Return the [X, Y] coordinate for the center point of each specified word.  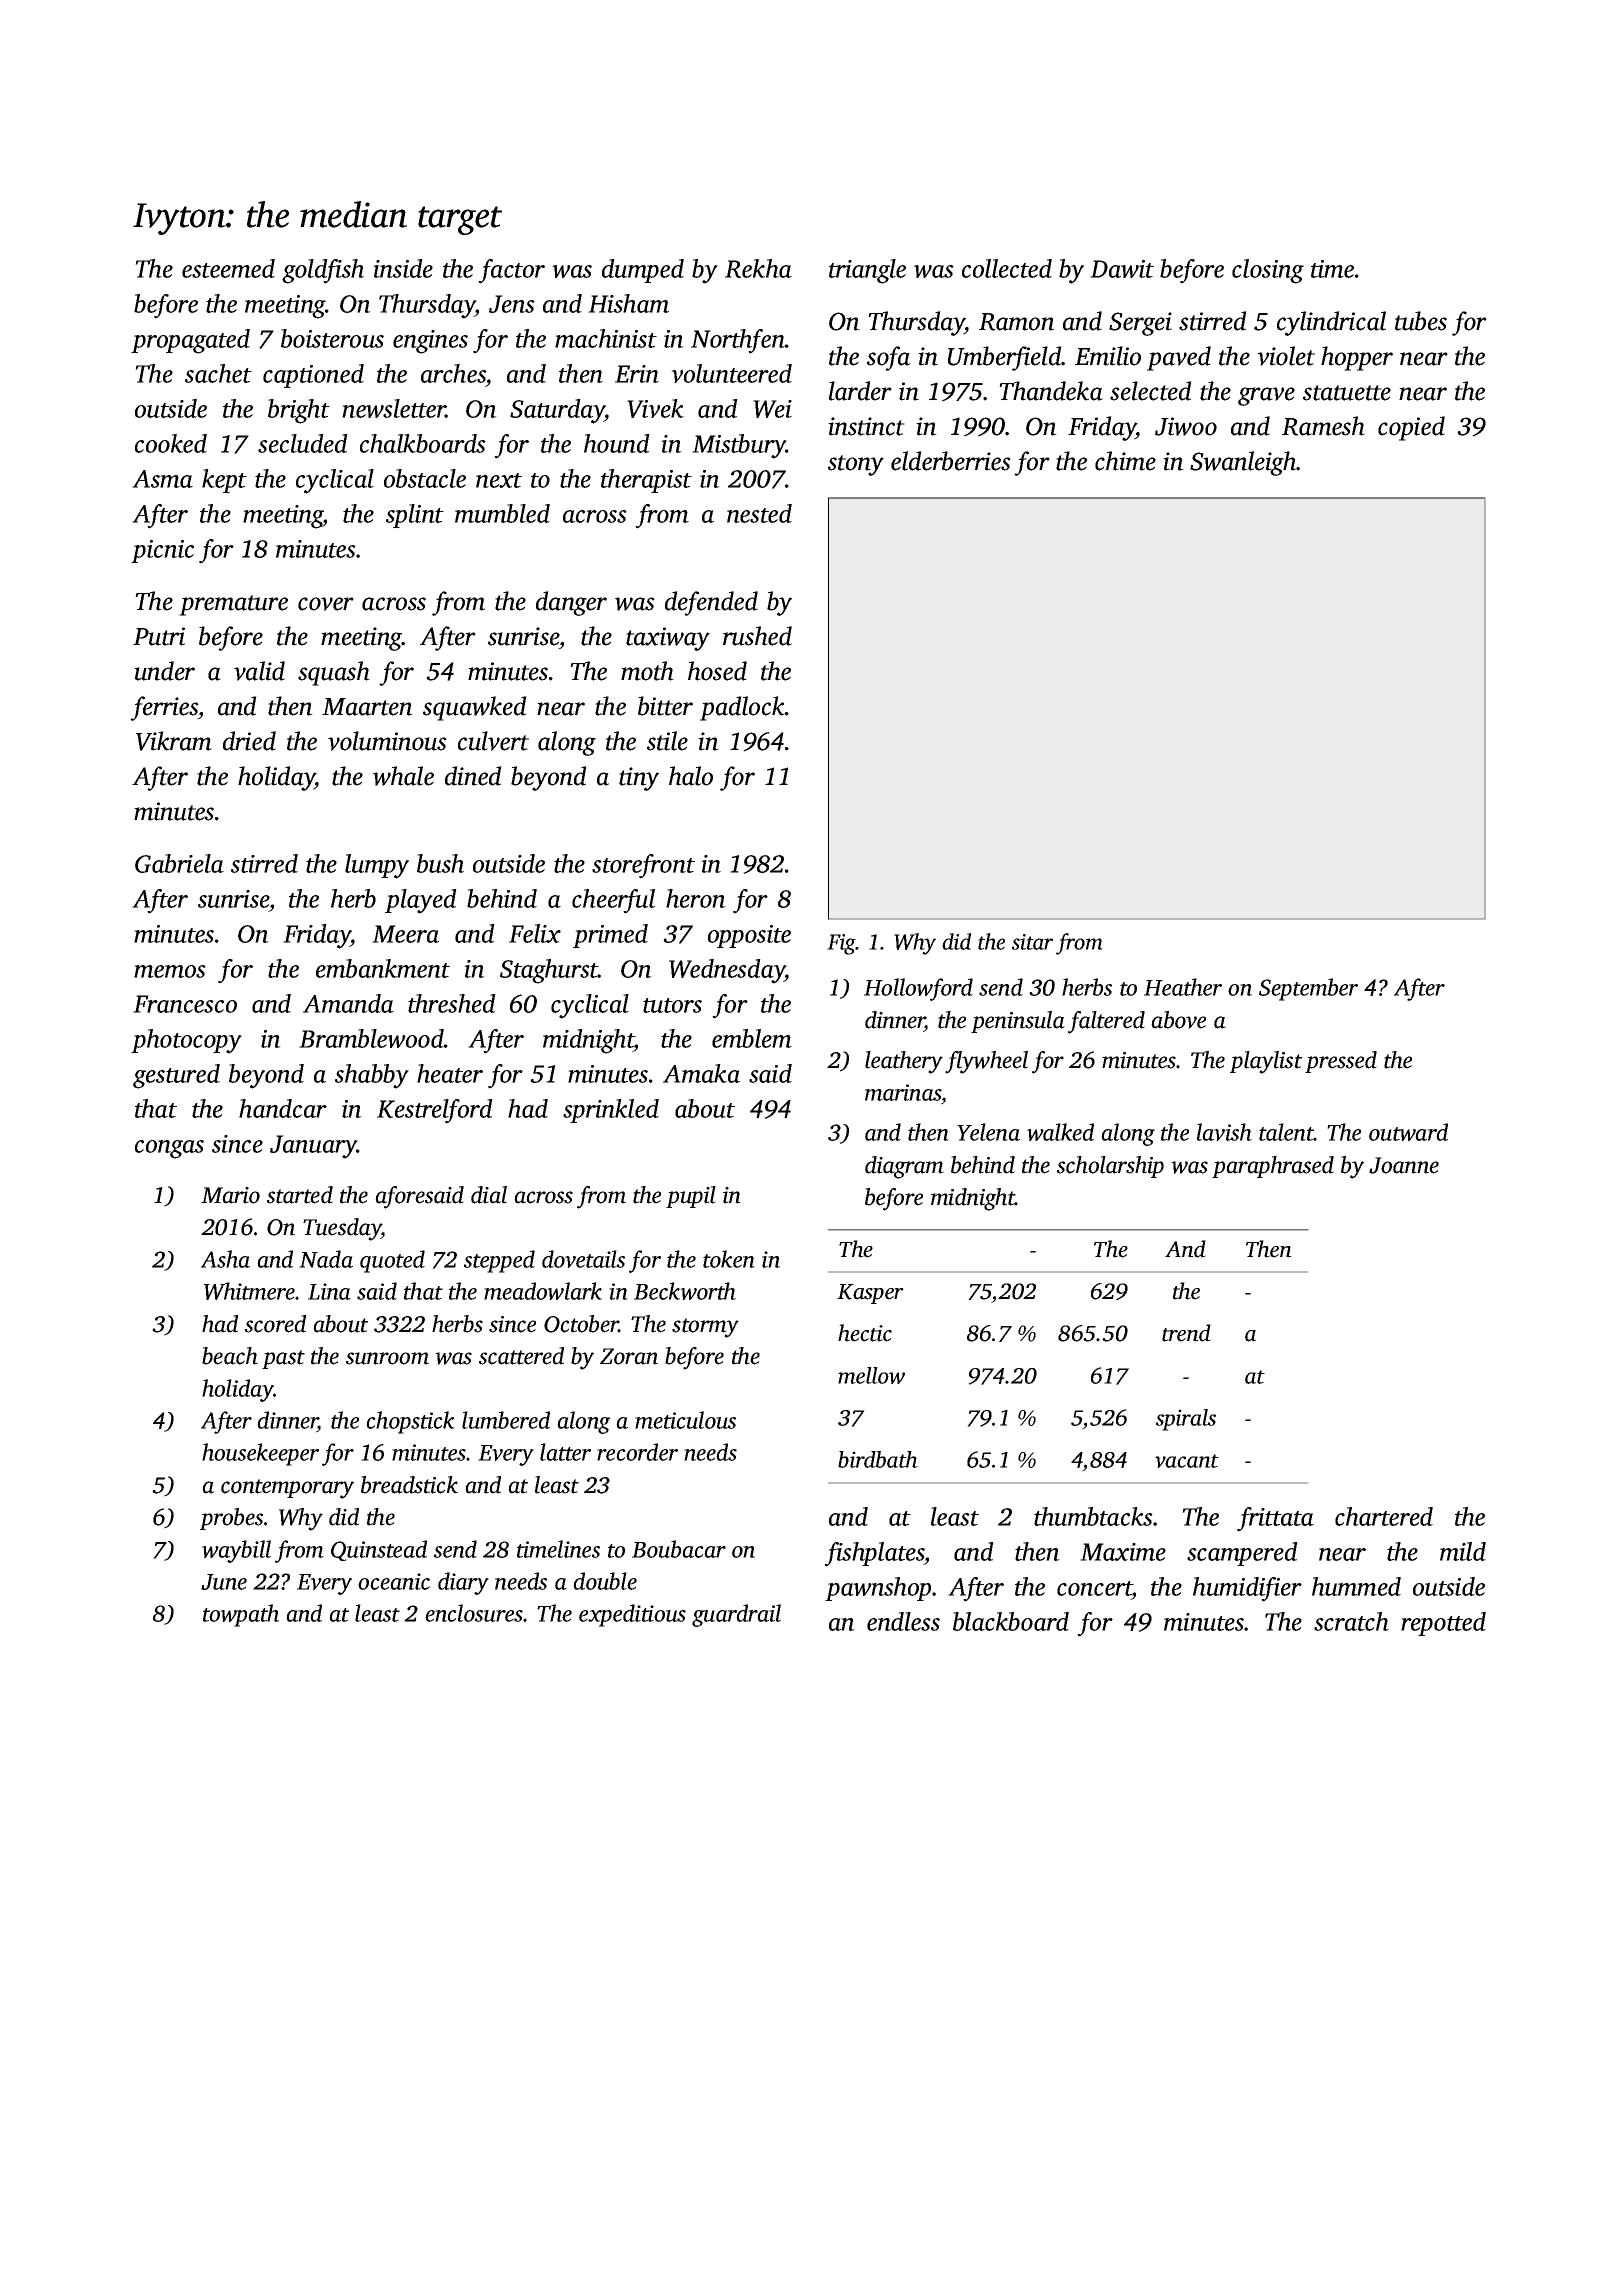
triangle [867, 271]
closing [1268, 271]
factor [511, 271]
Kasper [870, 1294]
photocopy [186, 1041]
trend [1186, 1333]
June [224, 1582]
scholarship [1110, 1167]
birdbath [878, 1459]
